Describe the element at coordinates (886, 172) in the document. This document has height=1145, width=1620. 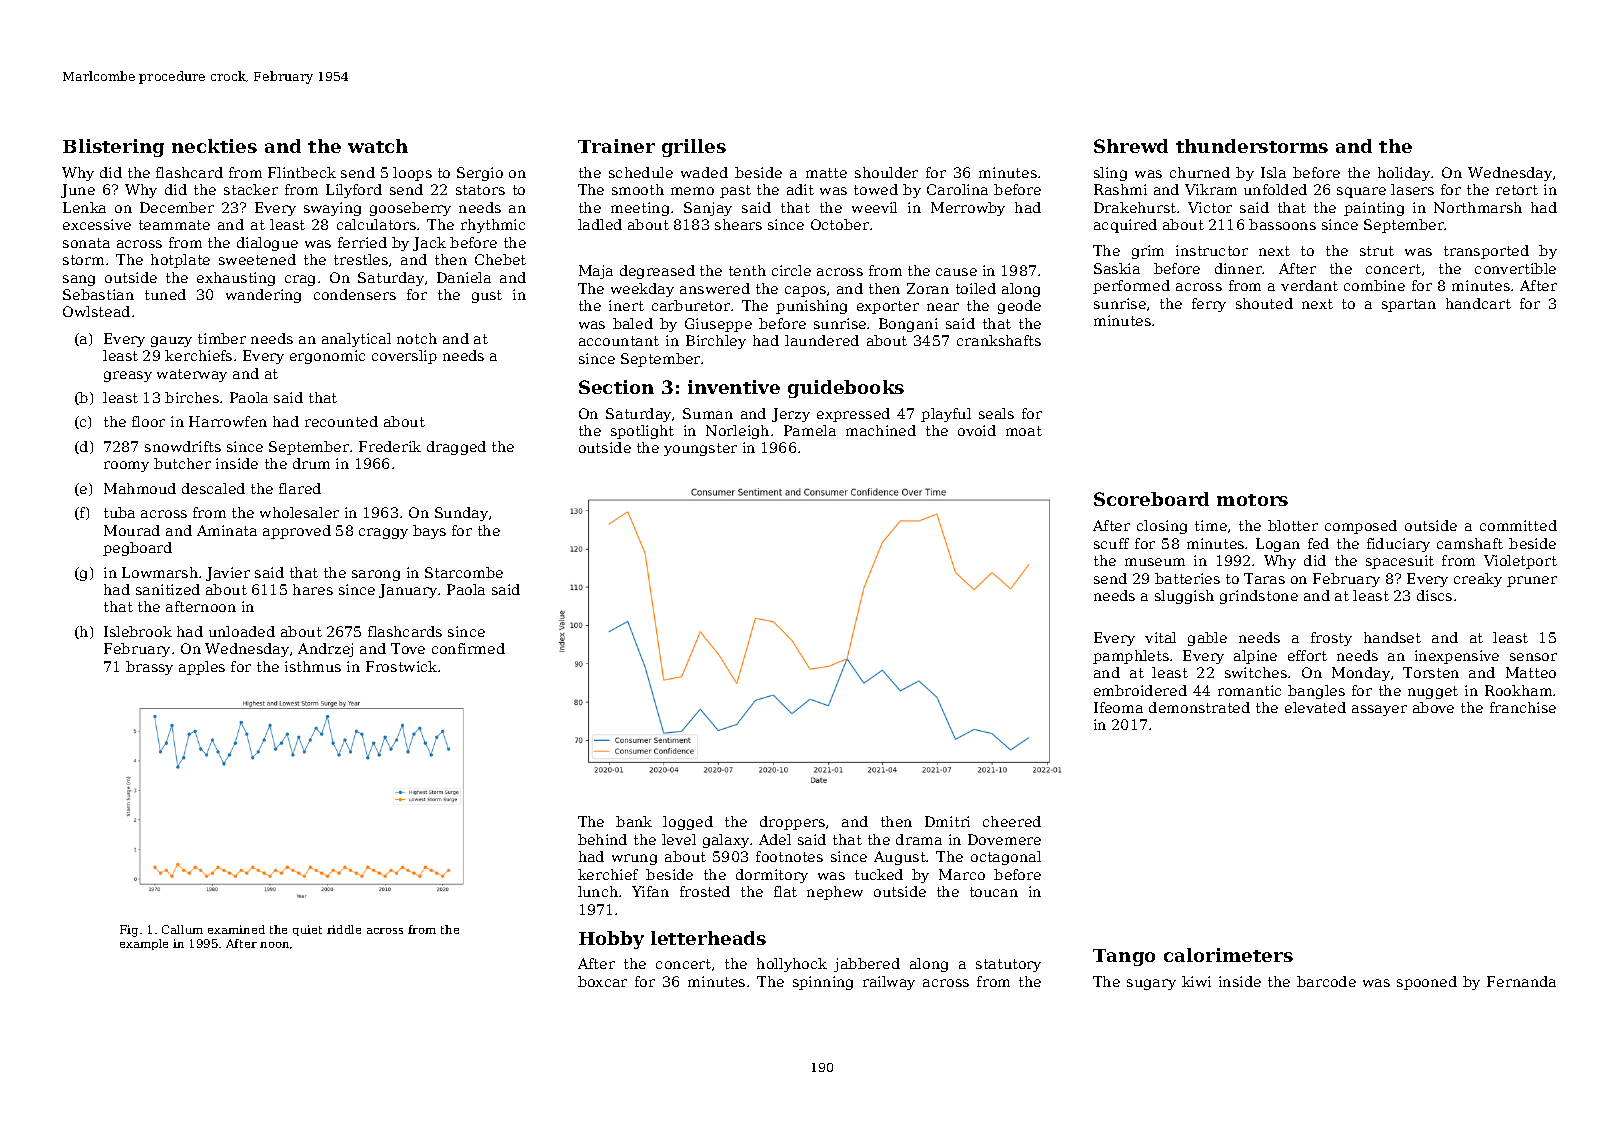
I see `shoulder` at that location.
